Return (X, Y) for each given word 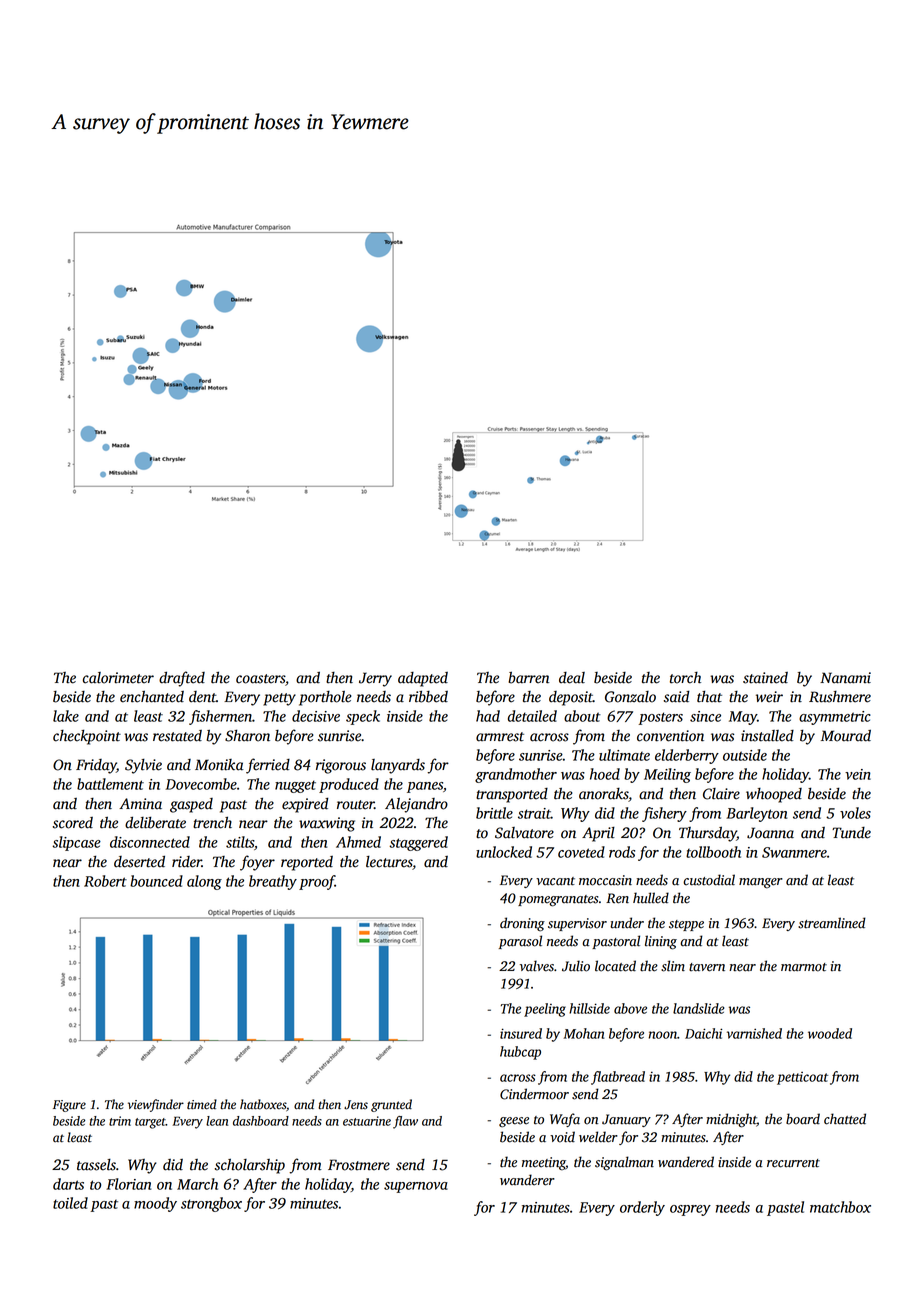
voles (855, 813)
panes (425, 787)
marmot (804, 967)
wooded (830, 1033)
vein (858, 774)
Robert (105, 881)
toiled (70, 1203)
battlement (110, 784)
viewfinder (156, 1105)
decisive (316, 716)
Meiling (667, 775)
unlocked (504, 852)
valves (537, 966)
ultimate (624, 755)
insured (521, 1033)
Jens (356, 1105)
